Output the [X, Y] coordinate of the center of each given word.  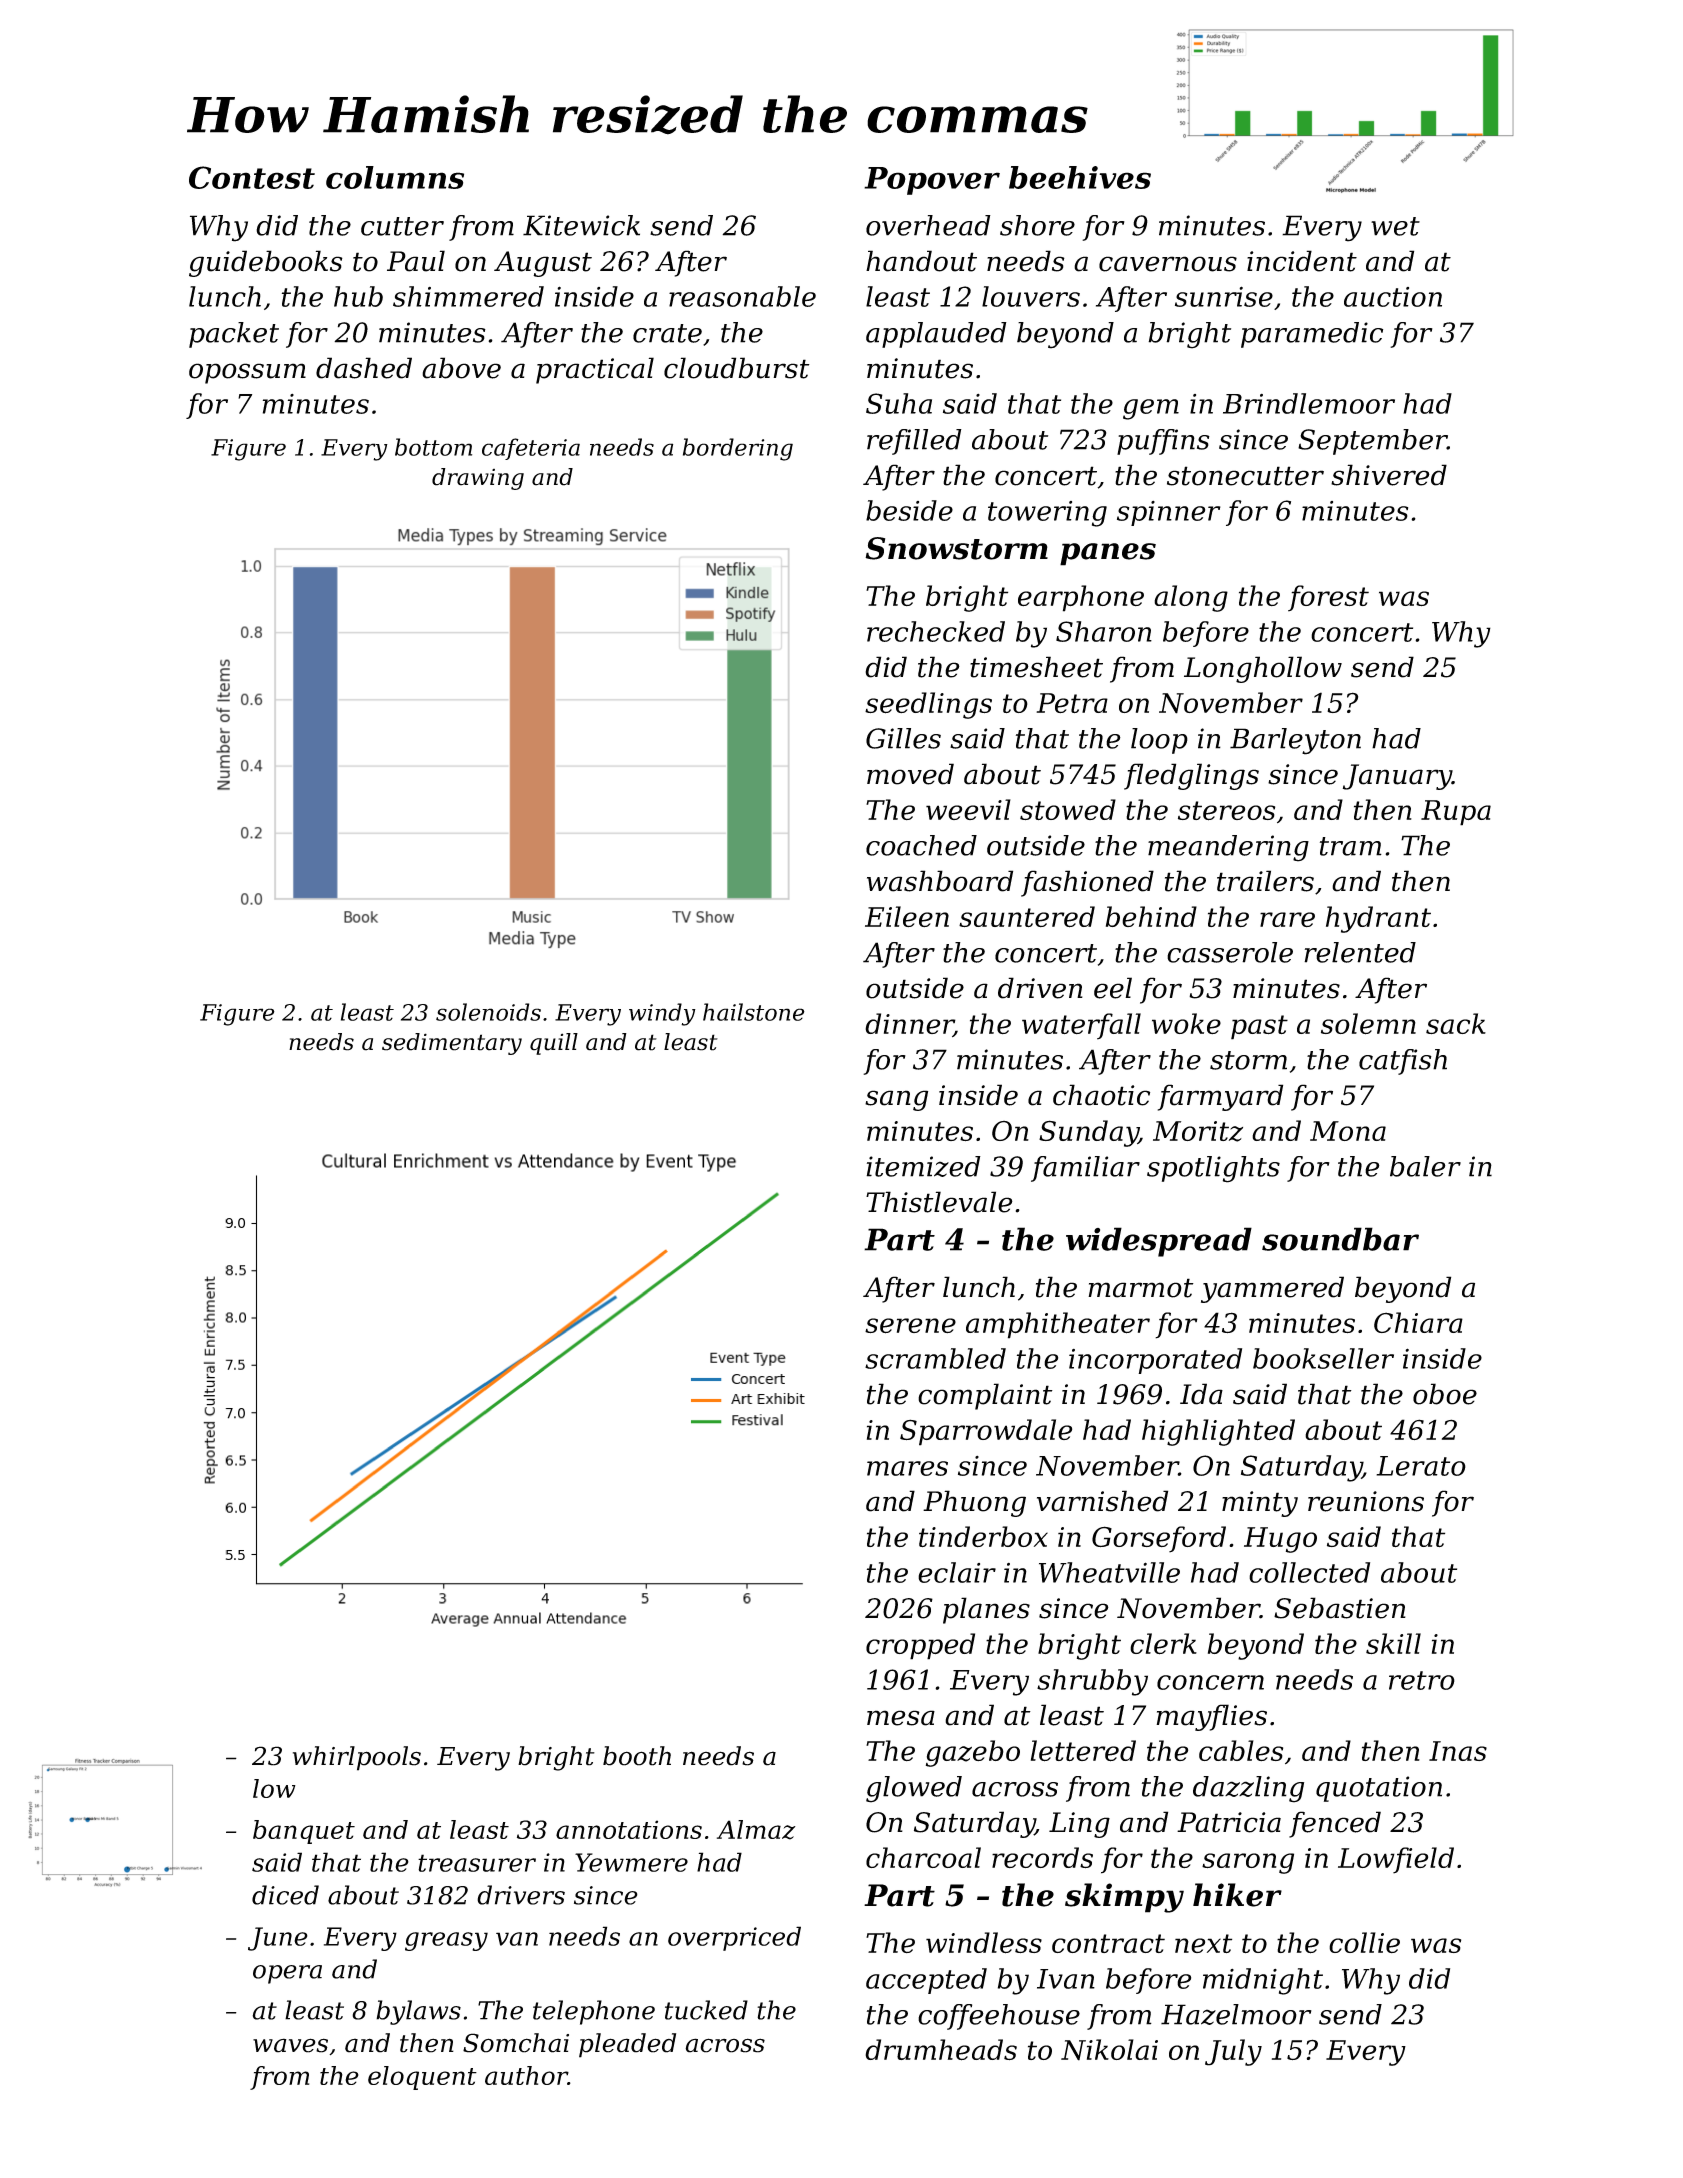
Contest [252, 177]
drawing [478, 479]
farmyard [1220, 1097]
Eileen [907, 916]
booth [637, 1756]
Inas [1458, 1751]
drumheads [941, 2050]
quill [554, 1044]
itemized [923, 1166]
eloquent [422, 2078]
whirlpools [357, 1758]
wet [1395, 226]
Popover [932, 181]
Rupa [1456, 813]
